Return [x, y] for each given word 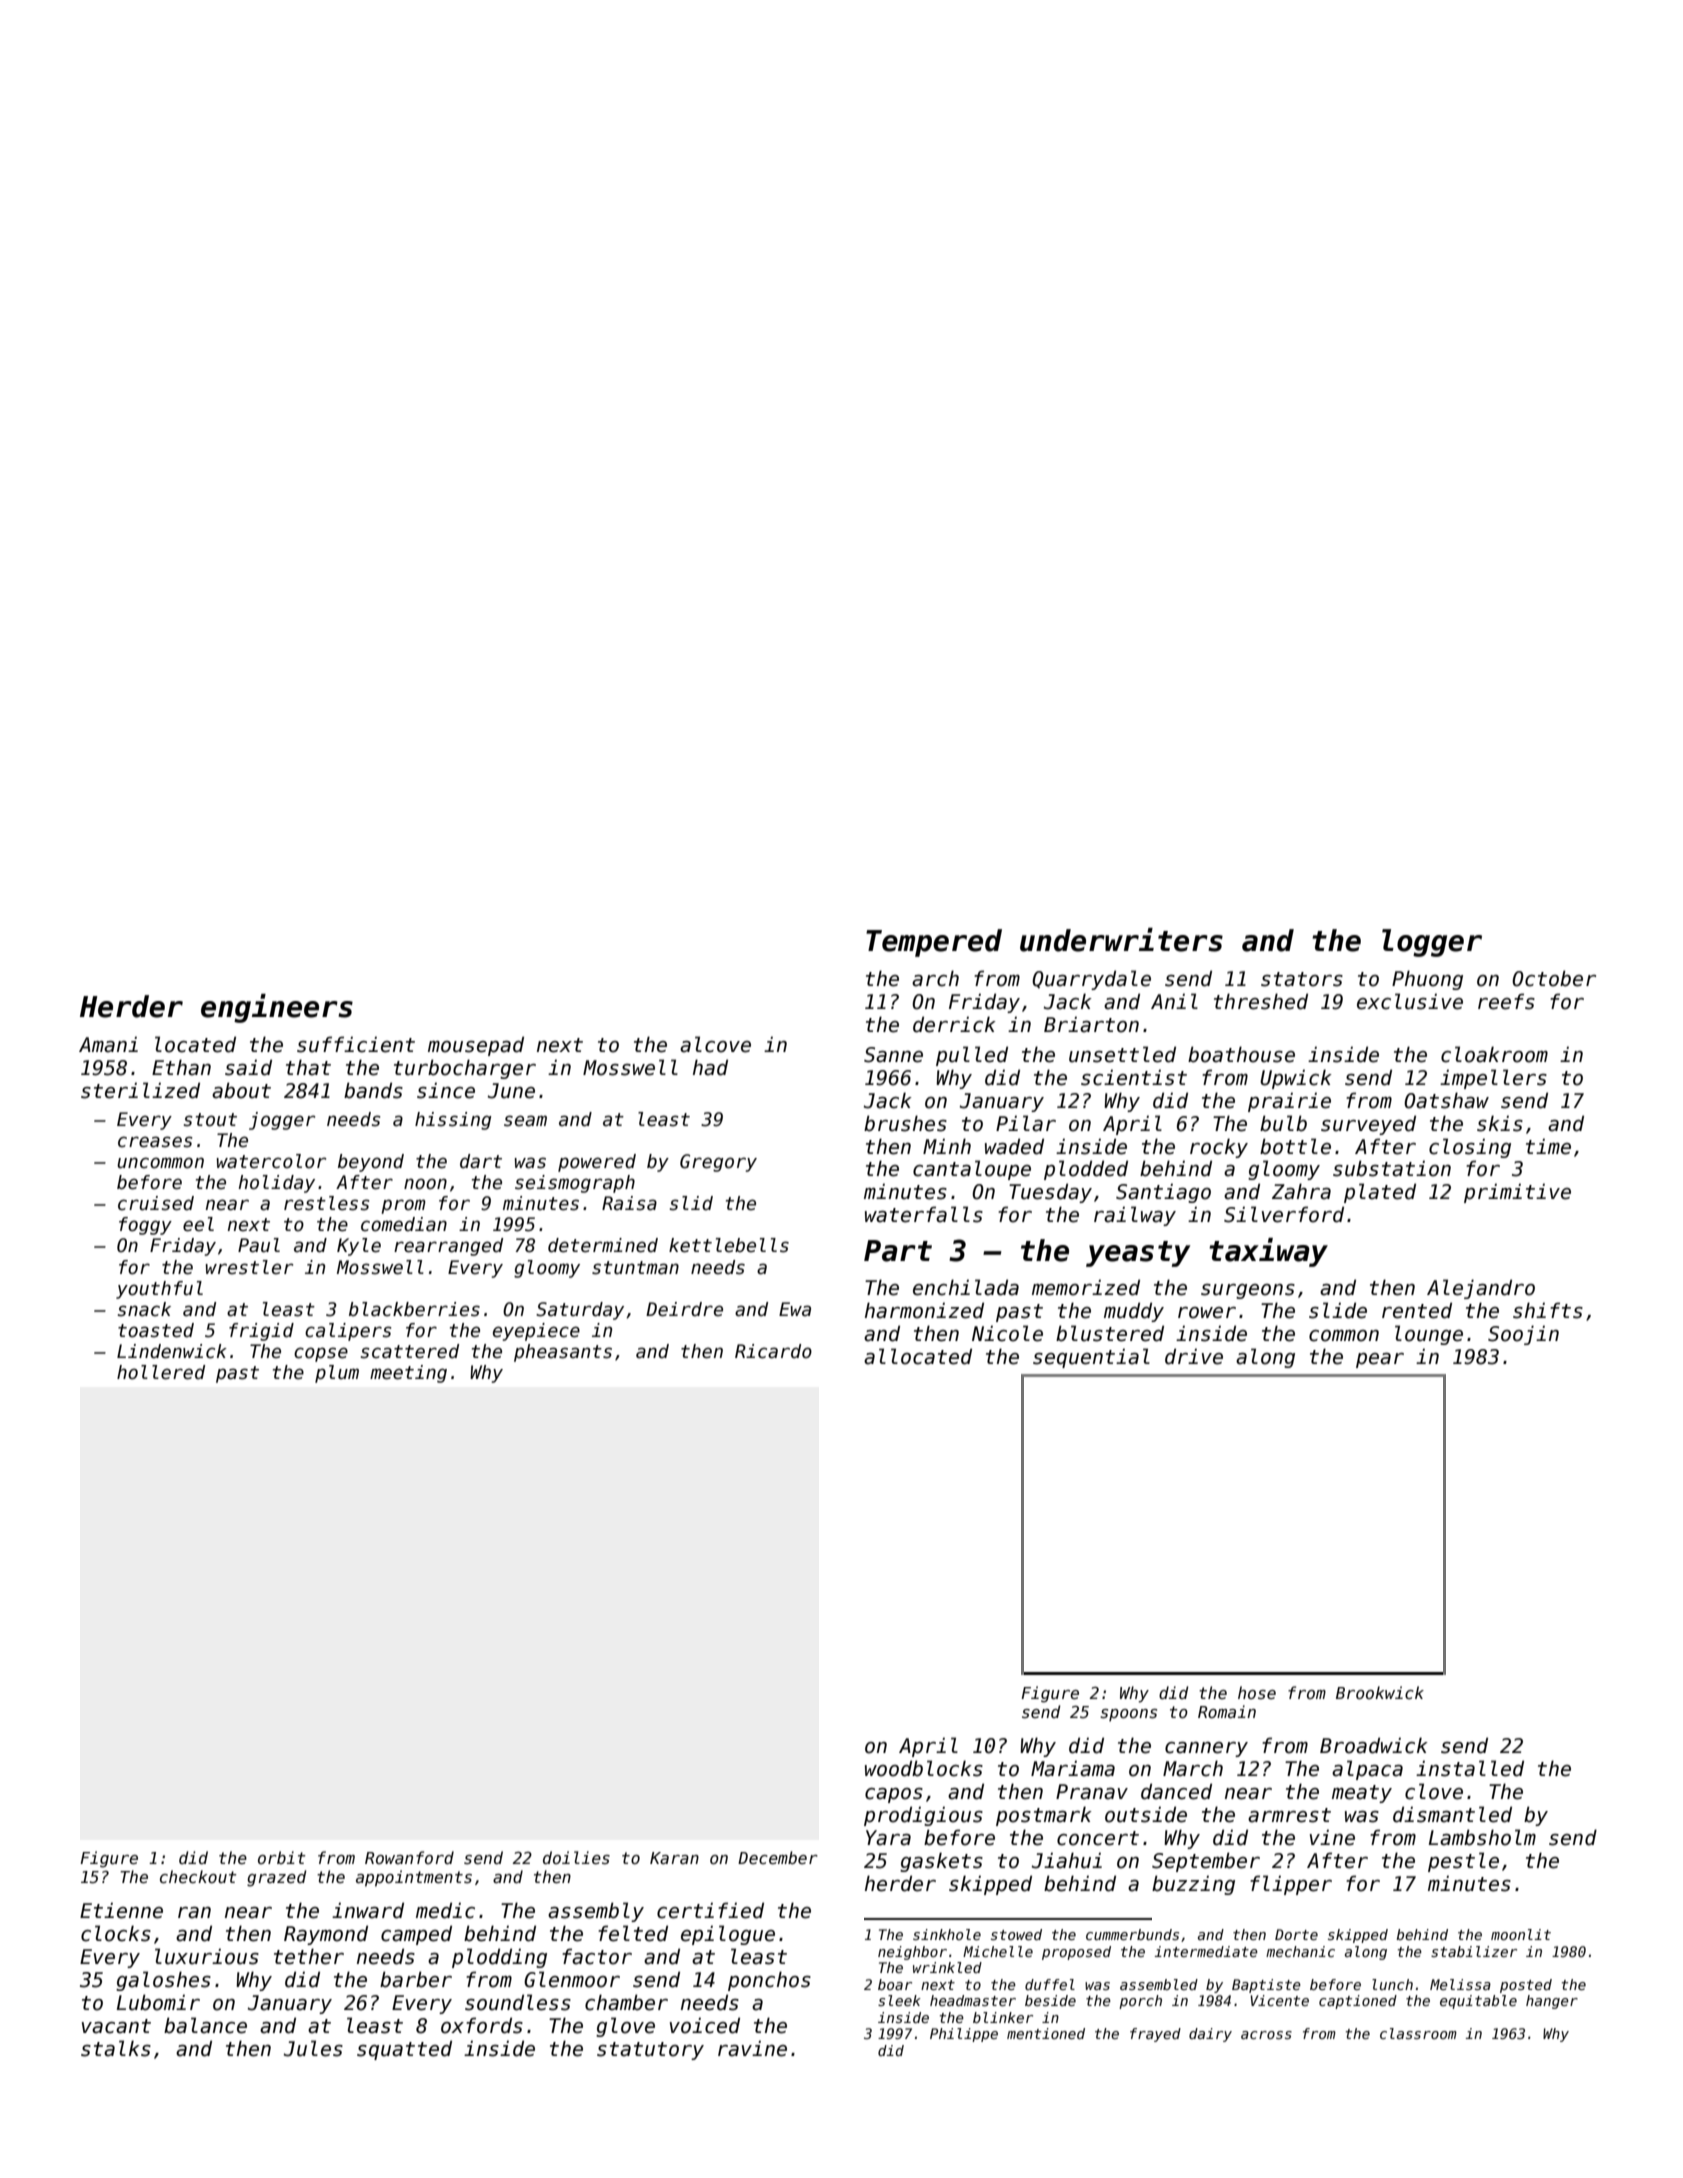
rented [1417, 1310]
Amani [108, 1044]
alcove [715, 1044]
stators [1302, 979]
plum [337, 1374]
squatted [404, 2050]
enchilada [966, 1287]
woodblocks [924, 1768]
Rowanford [409, 1857]
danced [1176, 1791]
